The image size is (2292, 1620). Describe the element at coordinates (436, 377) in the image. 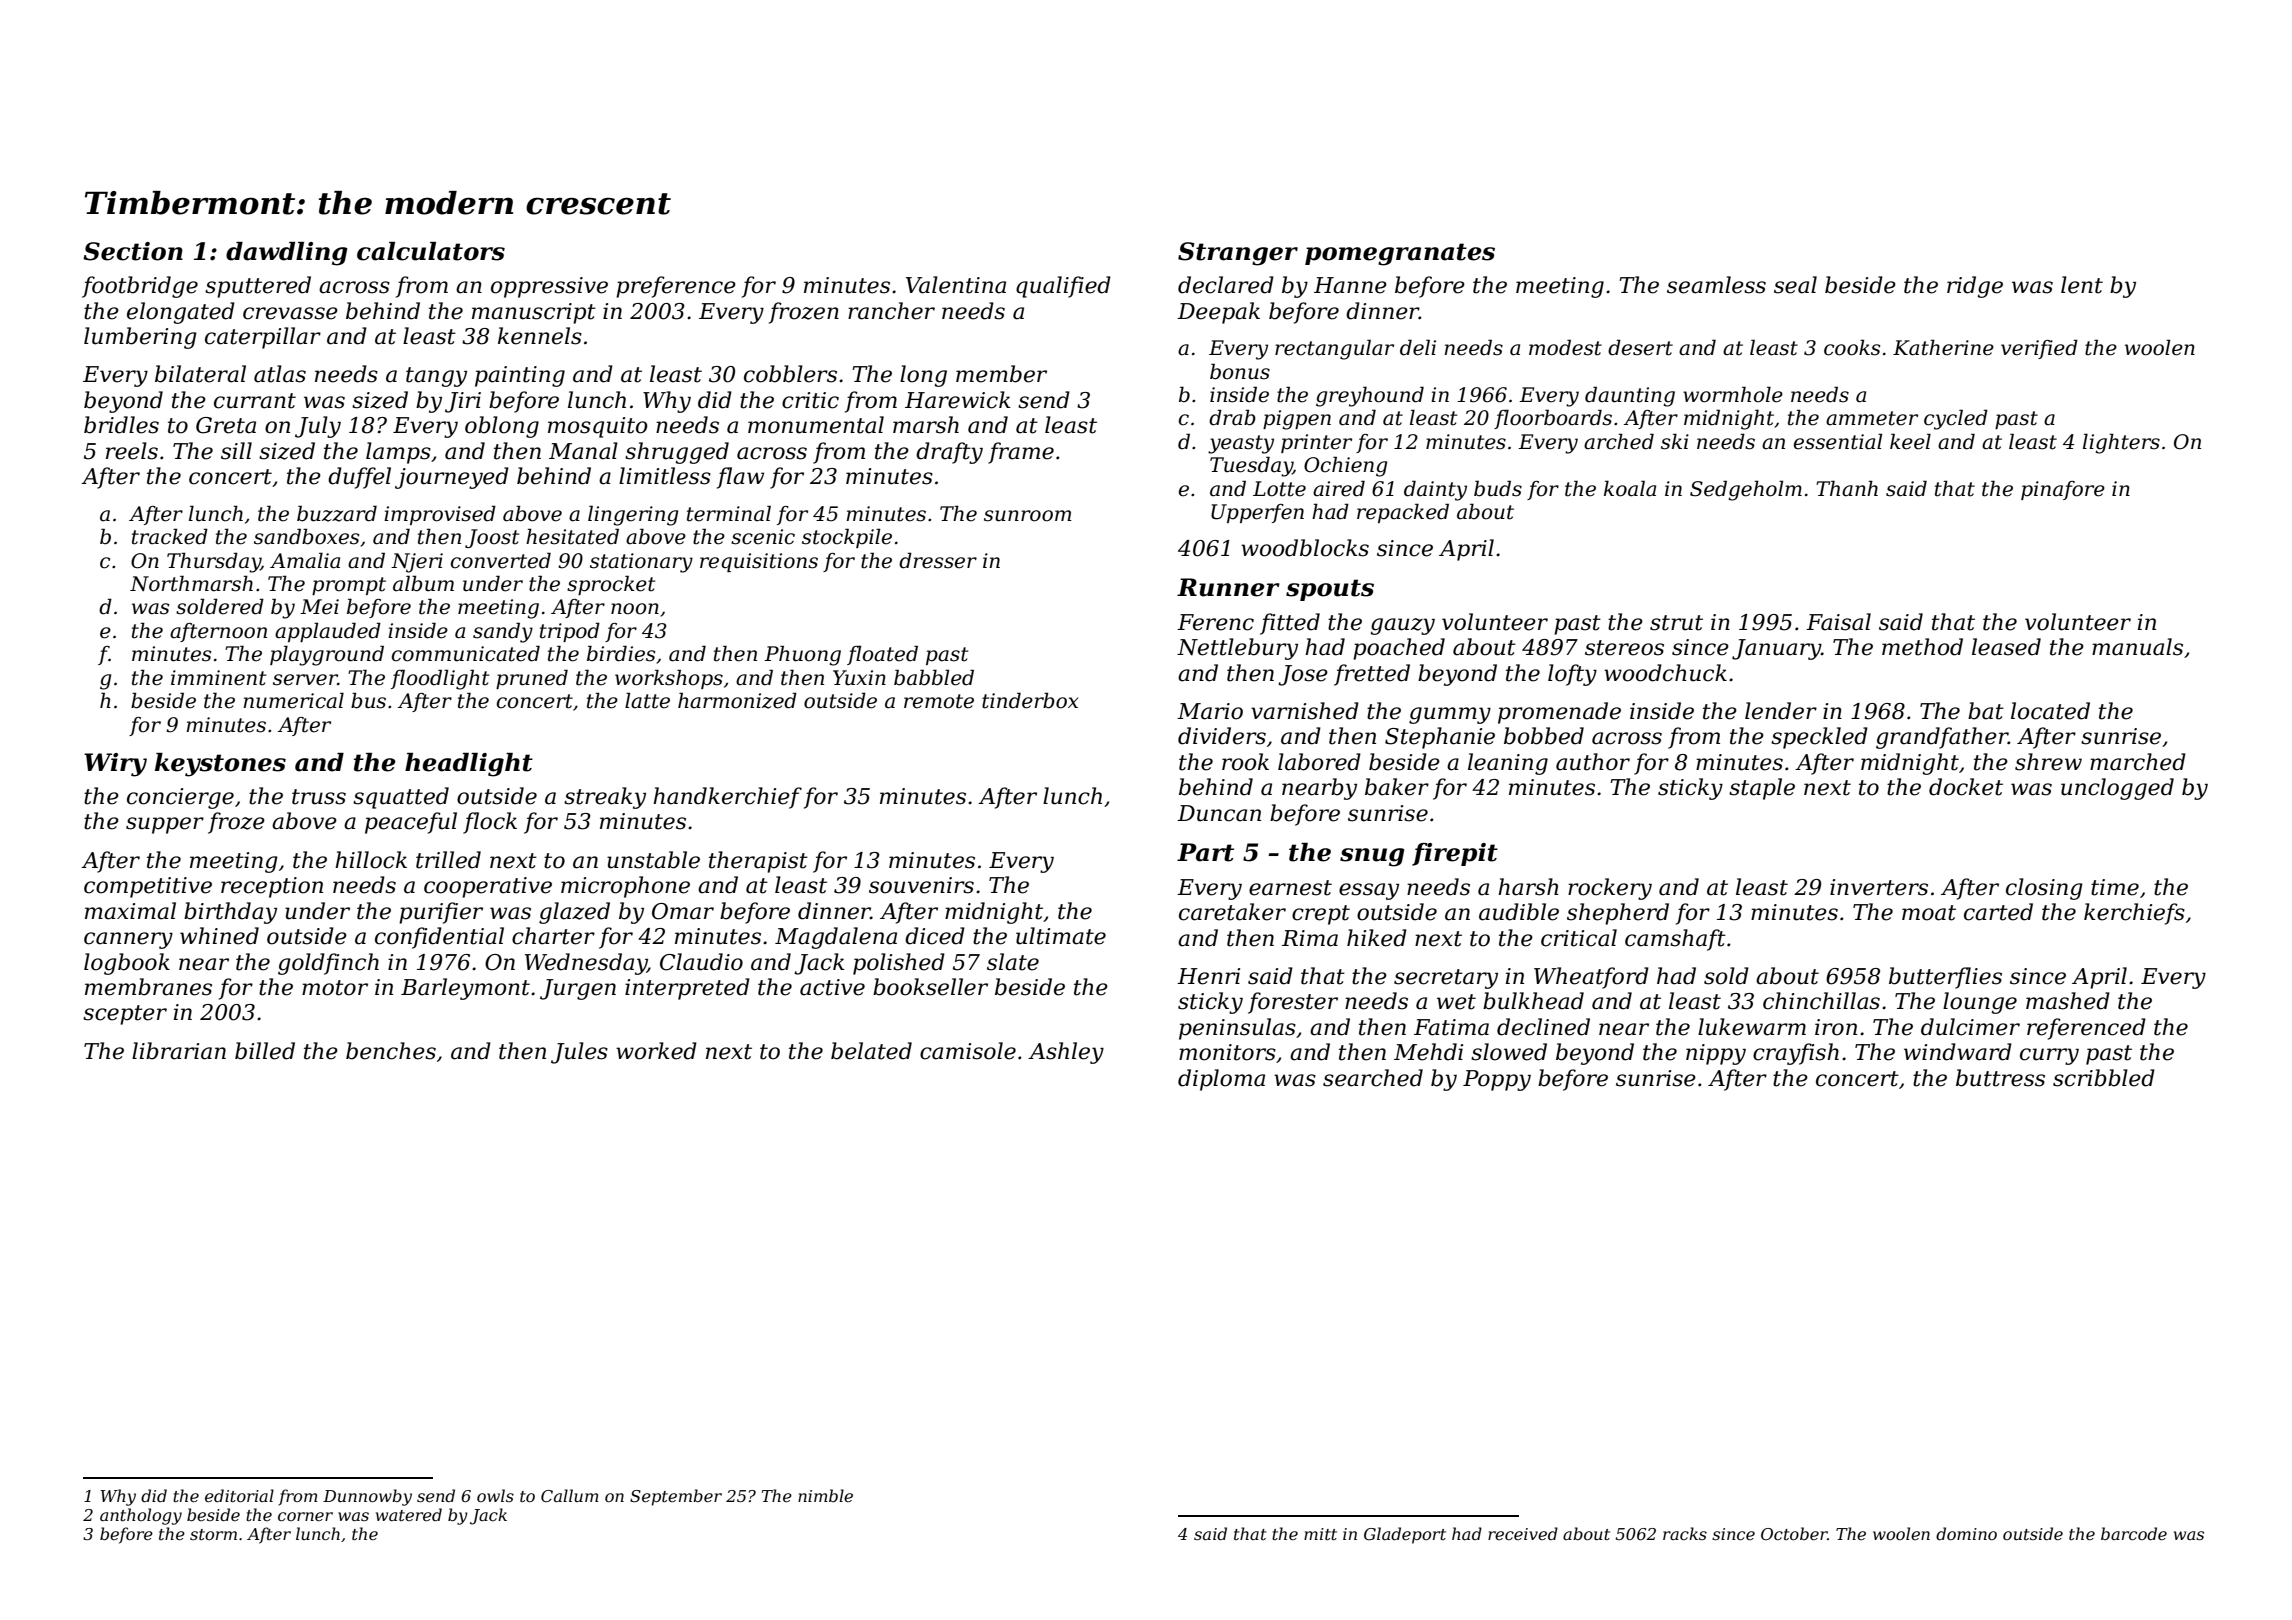

I see `tangy` at that location.
